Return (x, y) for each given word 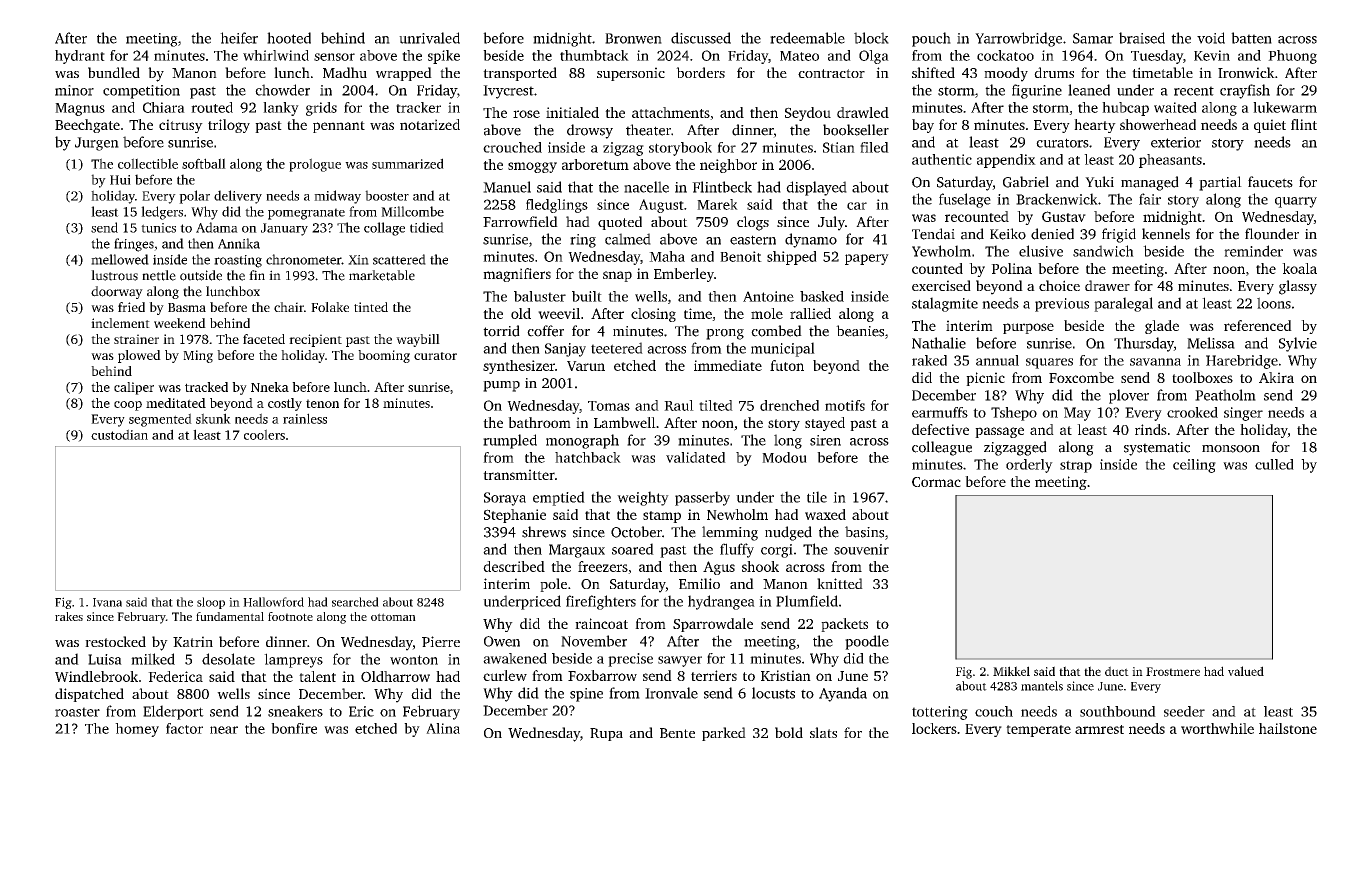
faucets (1270, 182)
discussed (701, 38)
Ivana (107, 602)
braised (1142, 38)
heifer (239, 38)
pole (553, 585)
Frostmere (1173, 671)
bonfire (294, 728)
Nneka (270, 387)
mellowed (120, 259)
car (857, 206)
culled (1274, 464)
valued (1246, 671)
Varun (586, 366)
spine (586, 695)
